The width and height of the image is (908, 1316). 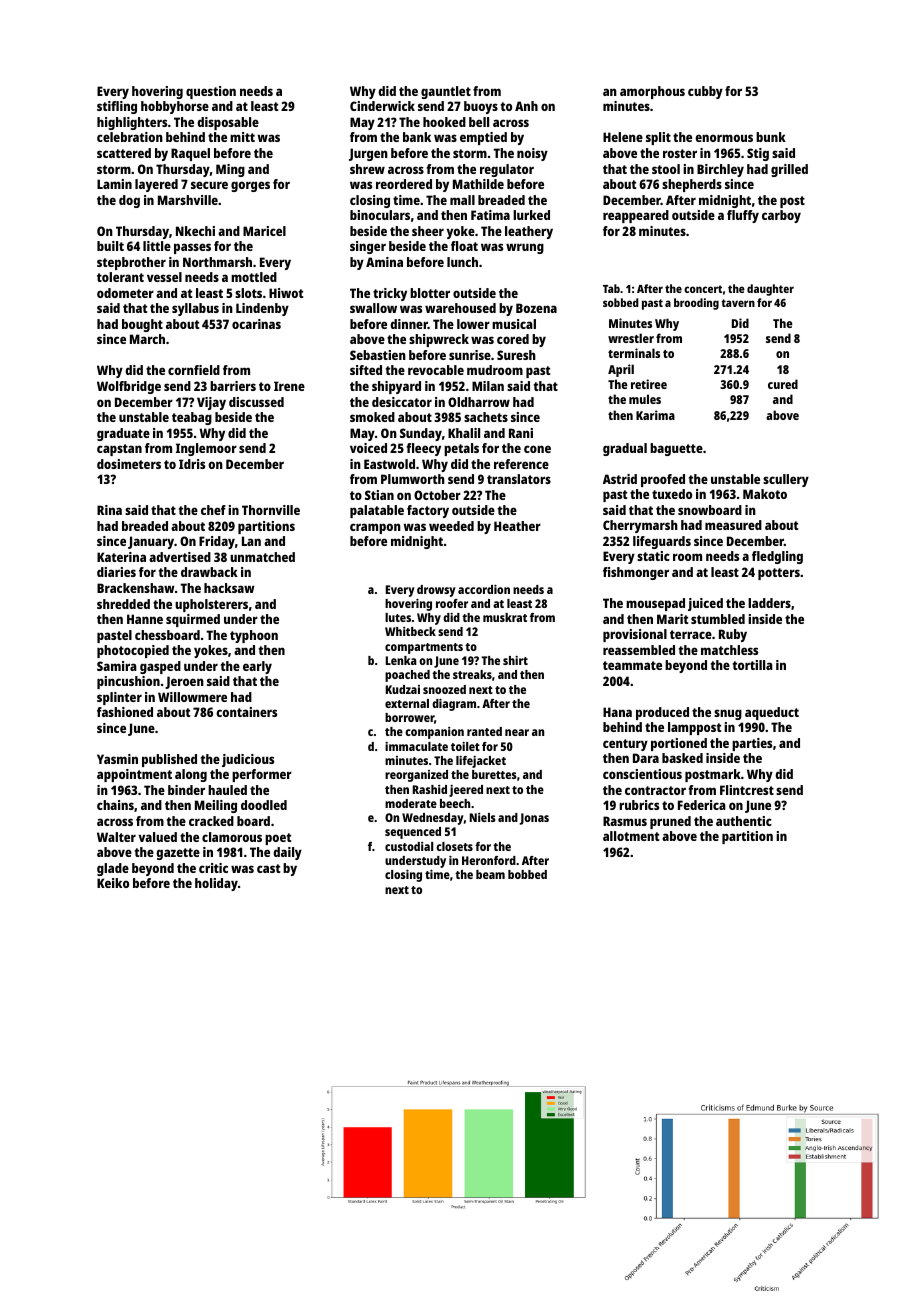 What do you see at coordinates (636, 573) in the image?
I see `fishmonger` at bounding box center [636, 573].
